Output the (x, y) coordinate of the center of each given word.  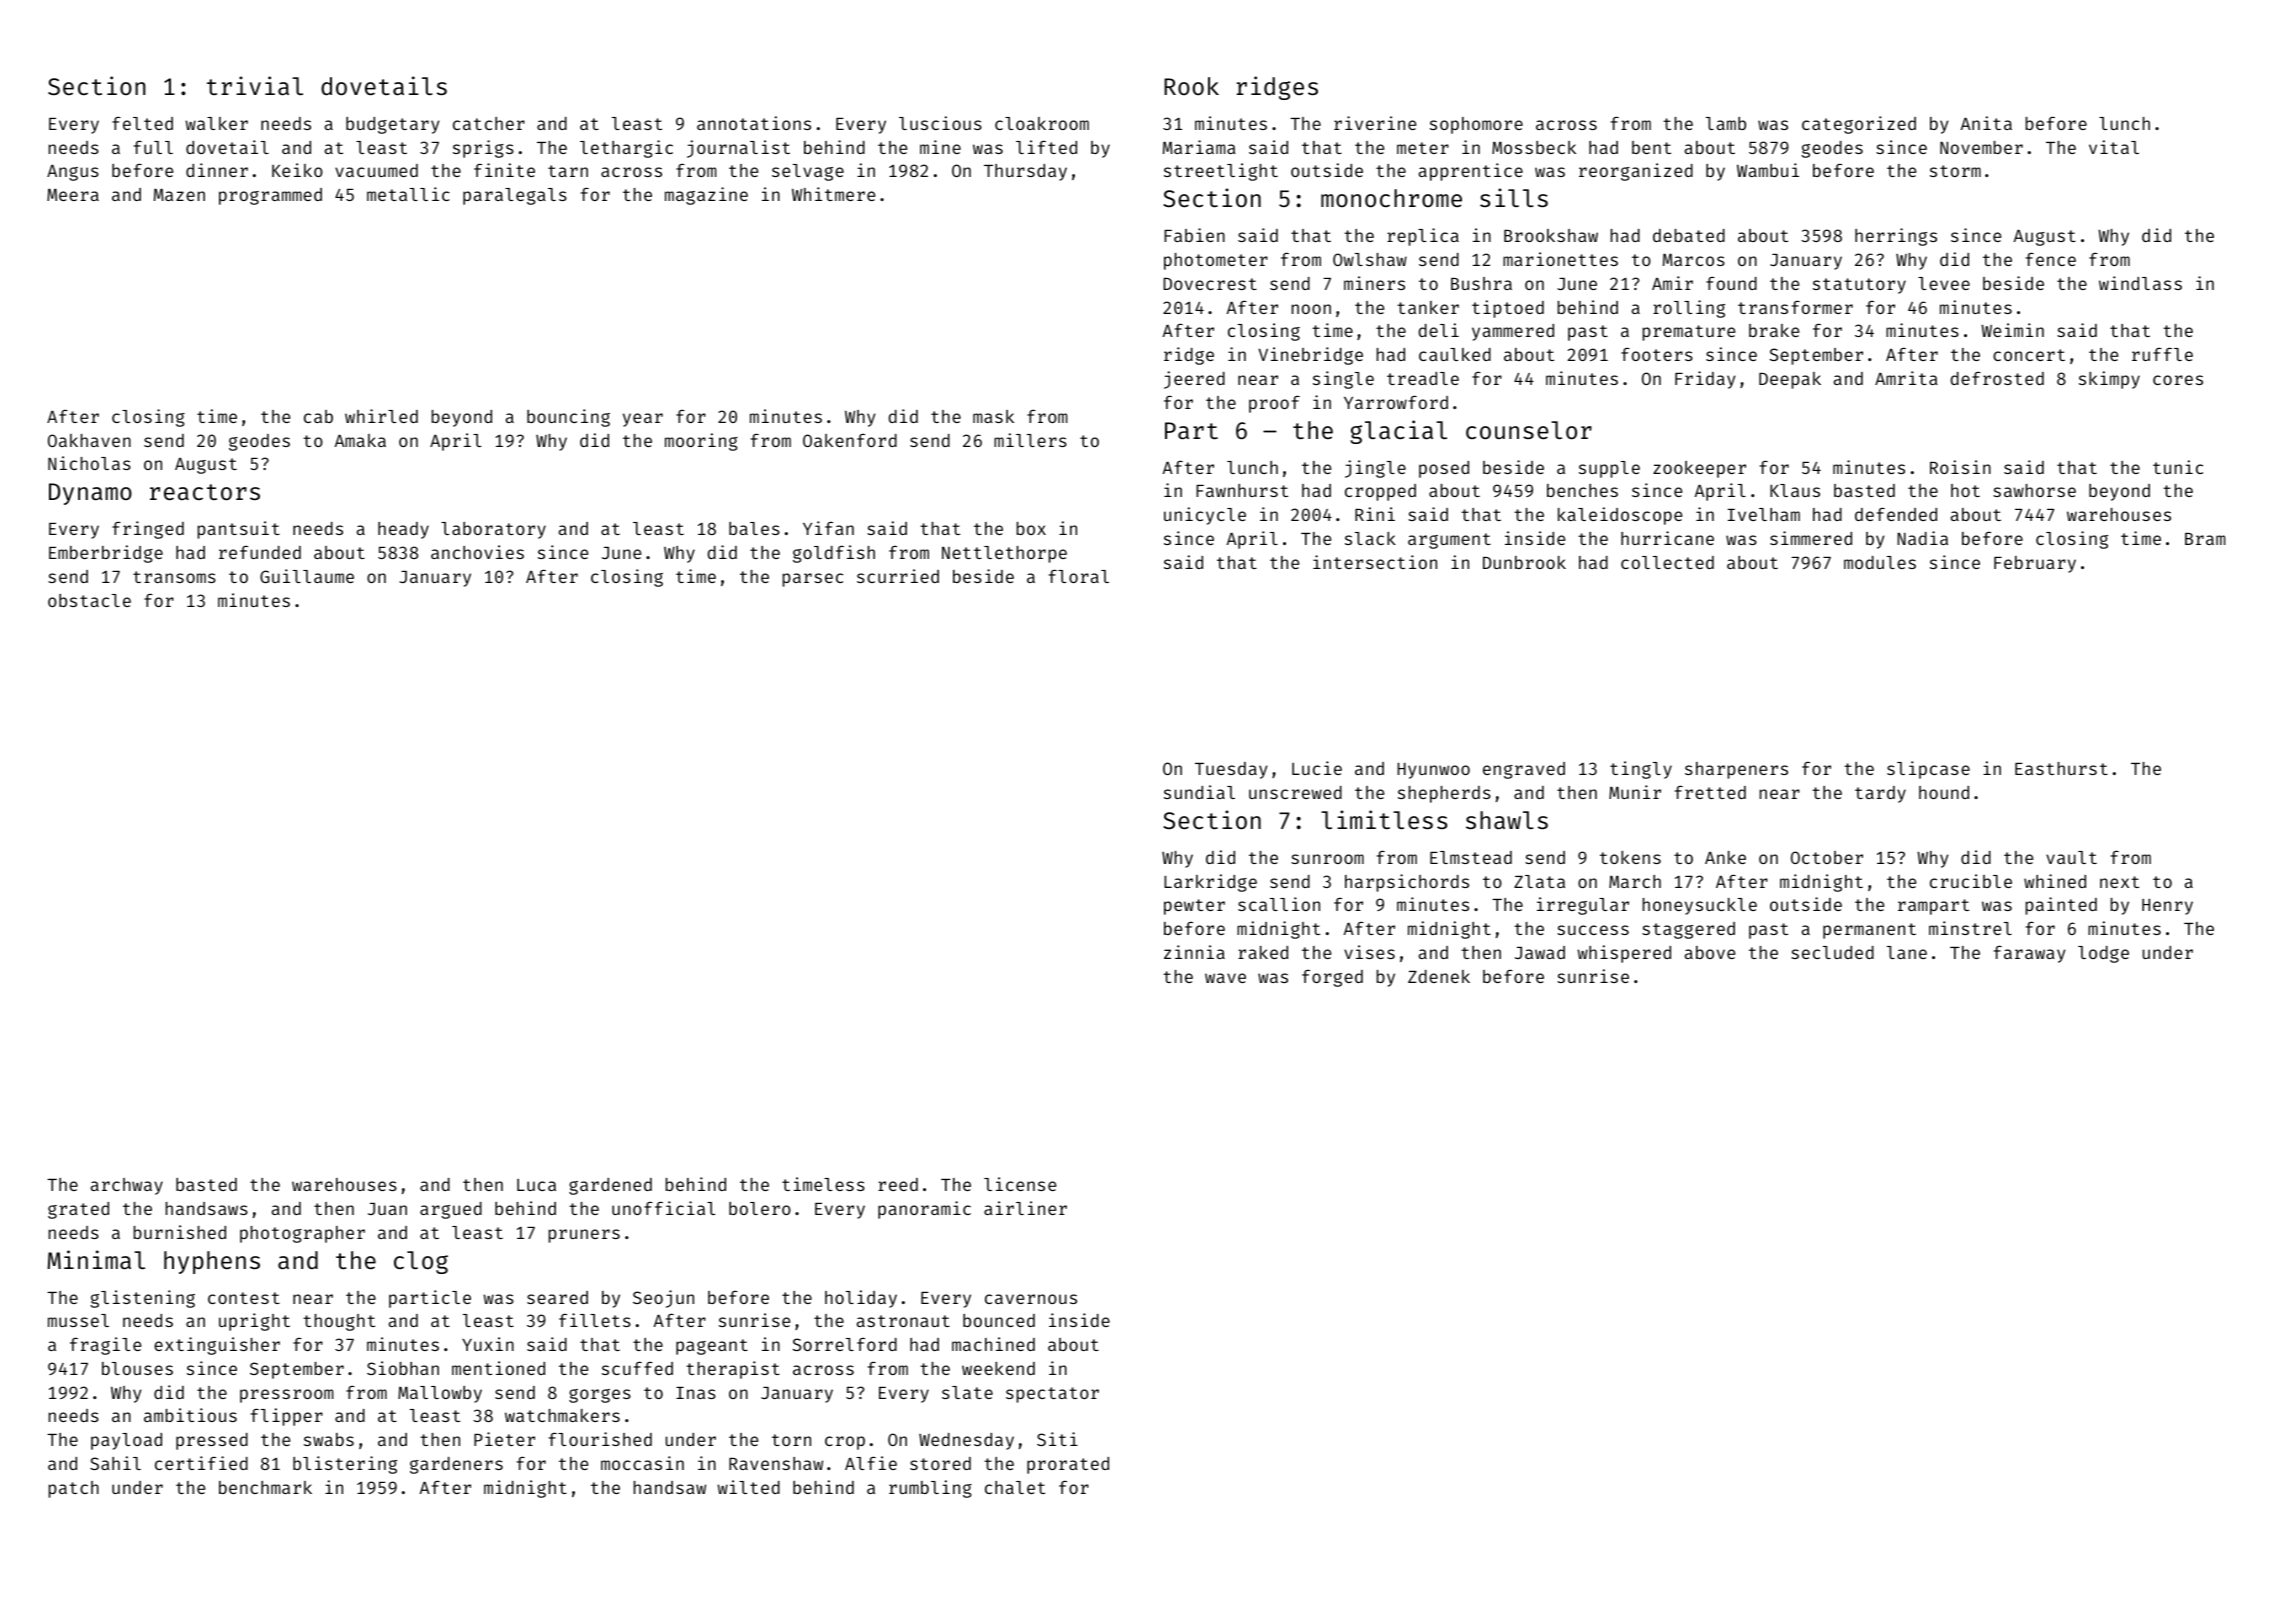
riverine (1375, 123)
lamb (1726, 123)
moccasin (642, 1463)
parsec (813, 580)
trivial (255, 85)
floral (1079, 576)
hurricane (1667, 538)
